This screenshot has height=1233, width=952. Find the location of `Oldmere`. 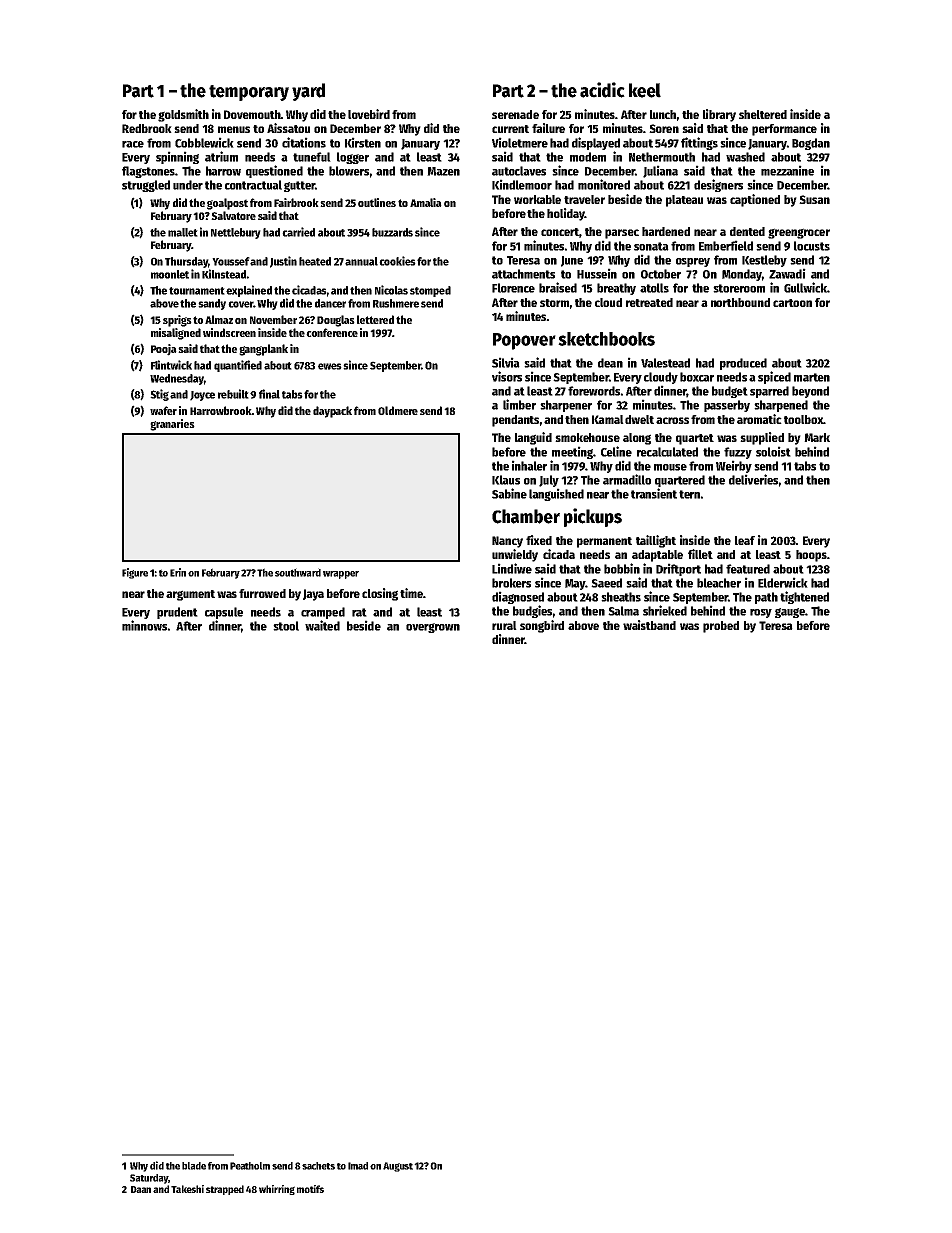

Oldmere is located at coordinates (398, 410).
